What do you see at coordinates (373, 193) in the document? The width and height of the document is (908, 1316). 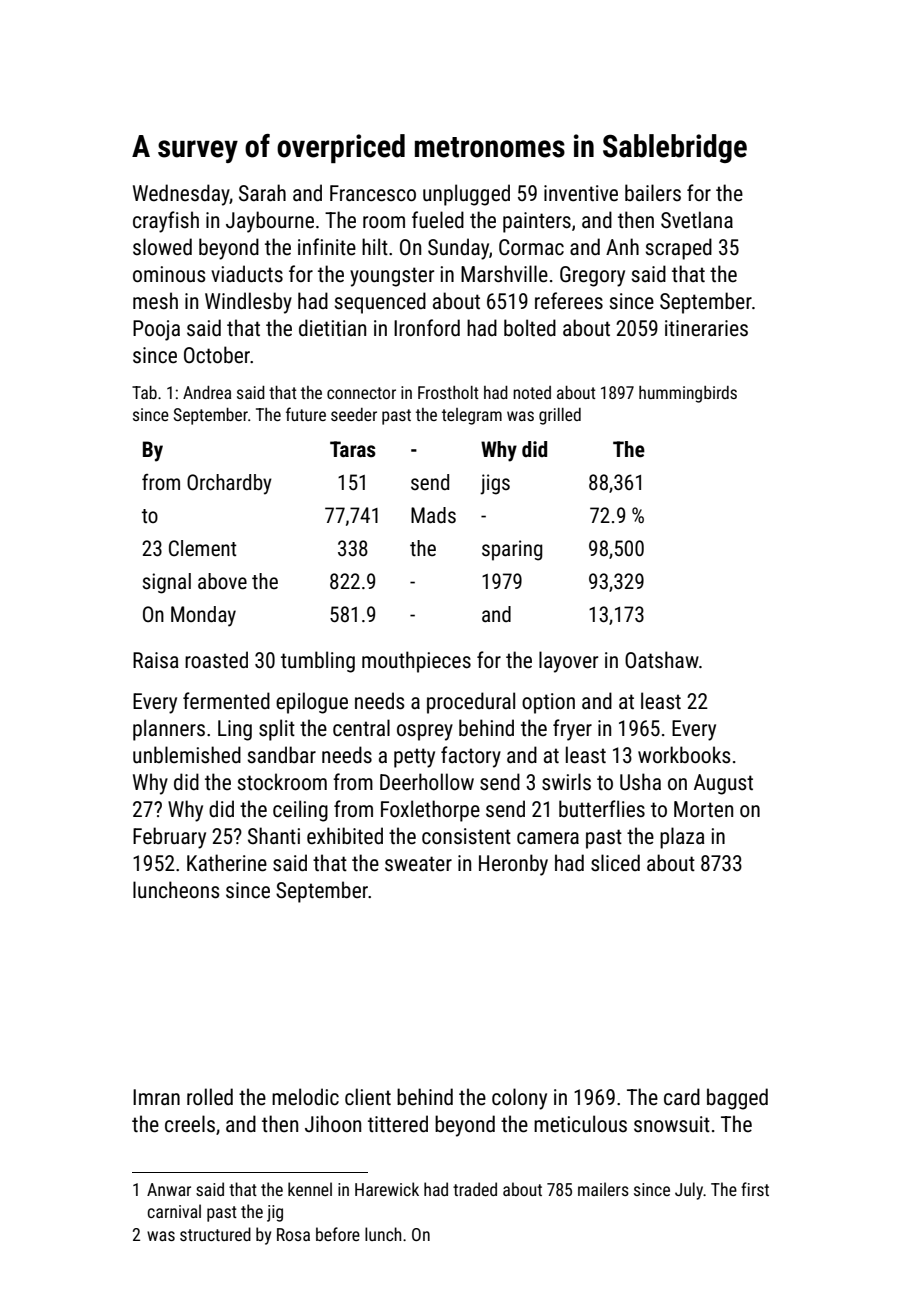 I see `Francesco` at bounding box center [373, 193].
